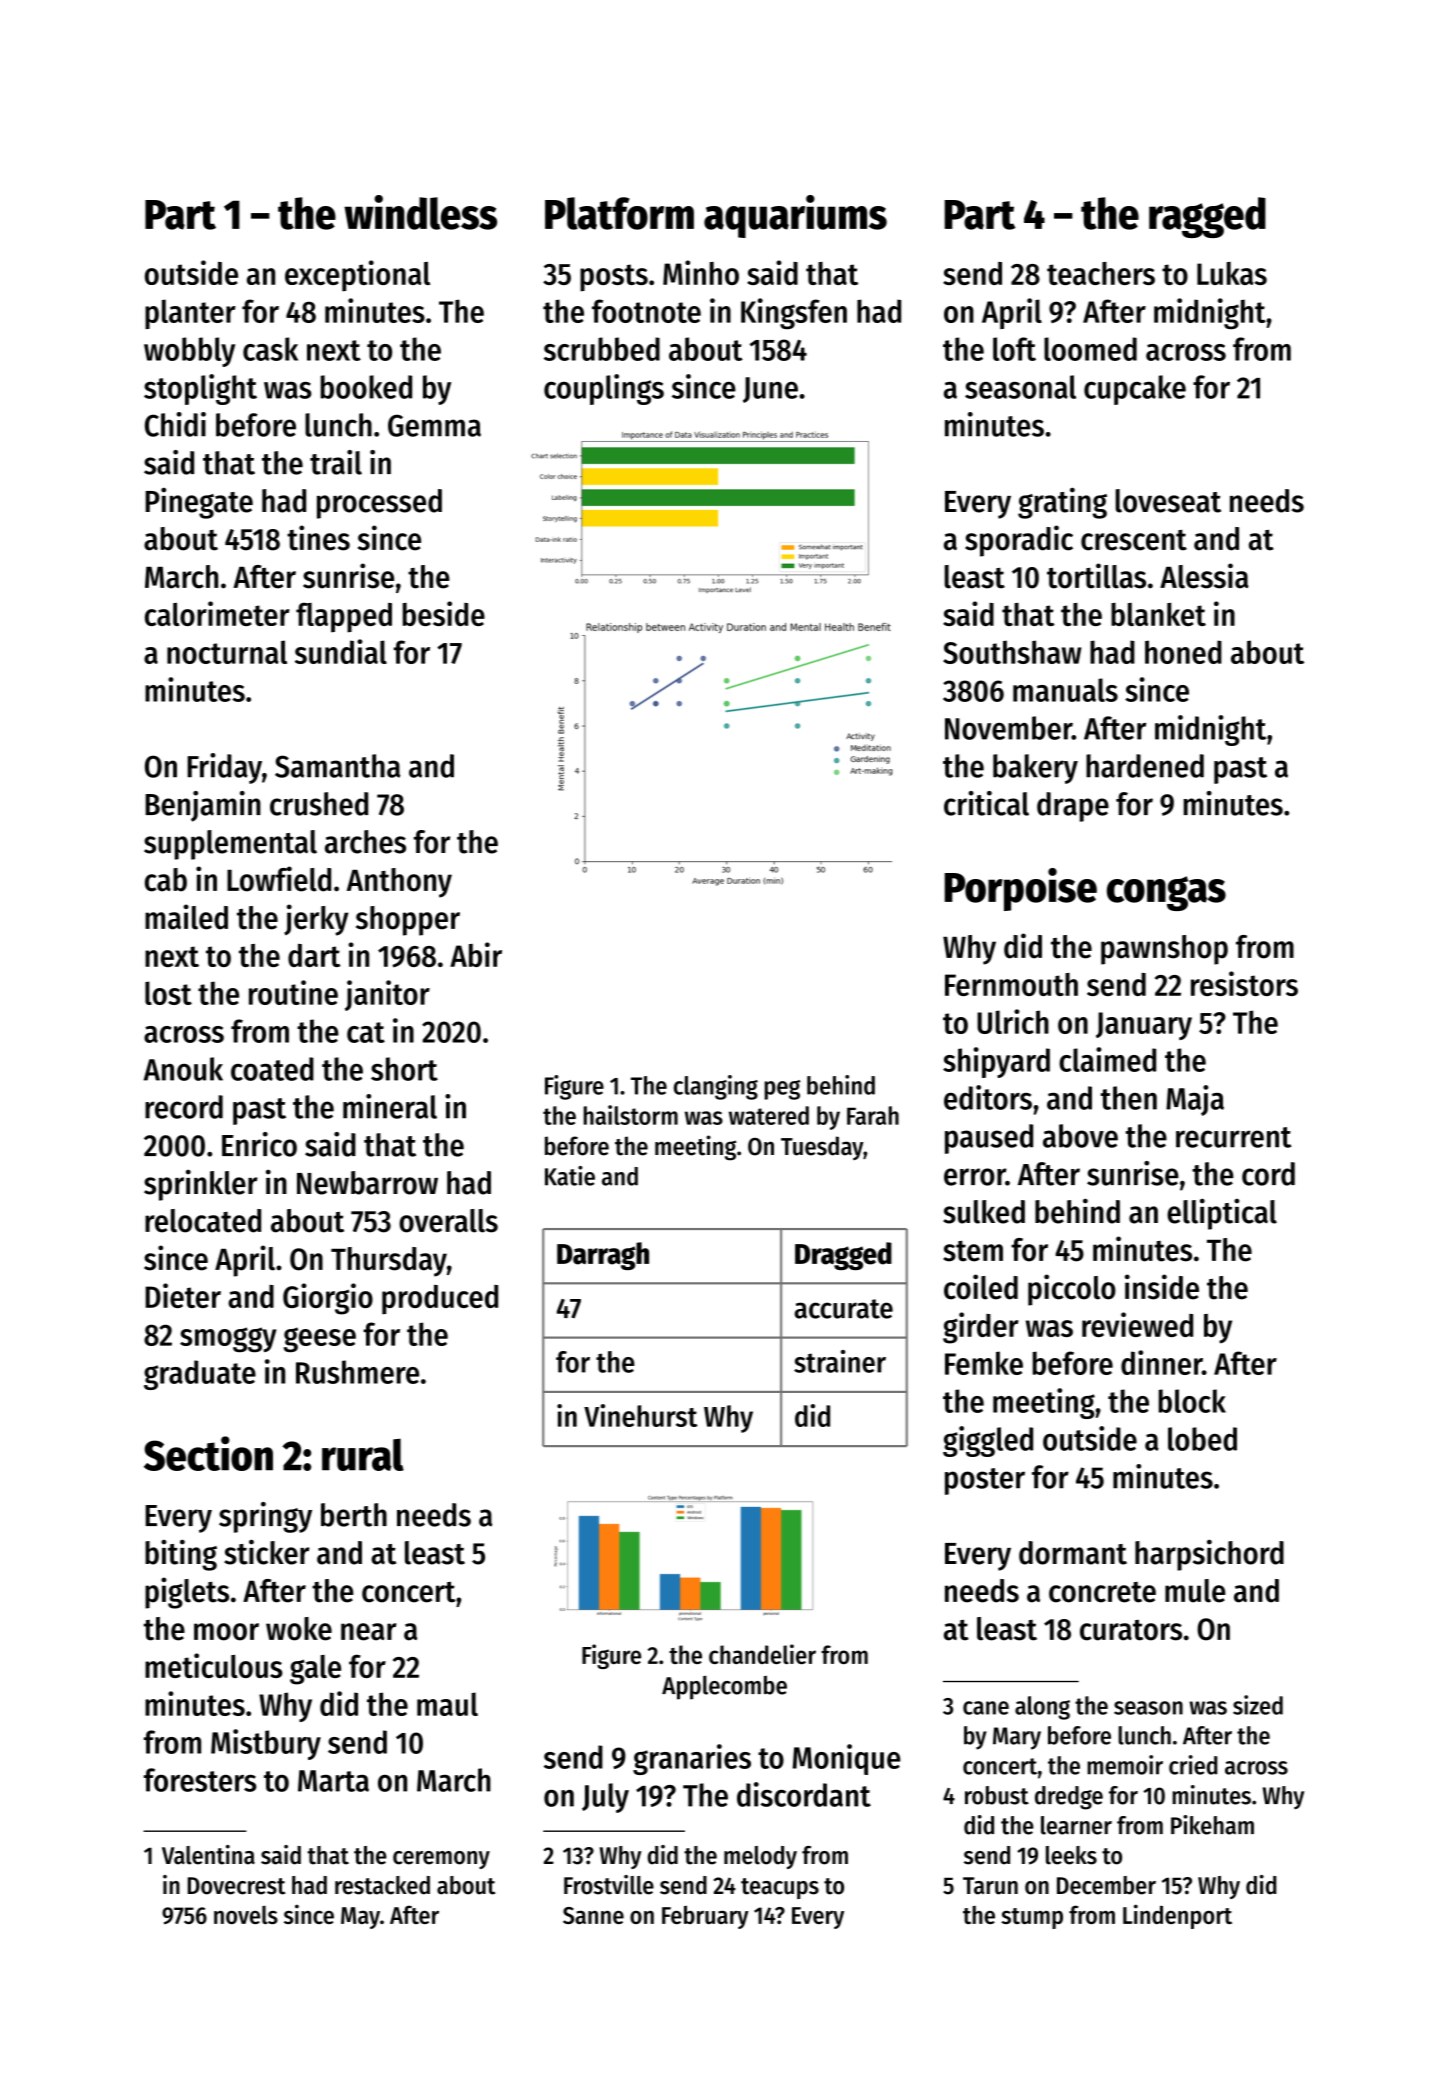  What do you see at coordinates (1072, 1290) in the document?
I see `piccolo` at bounding box center [1072, 1290].
